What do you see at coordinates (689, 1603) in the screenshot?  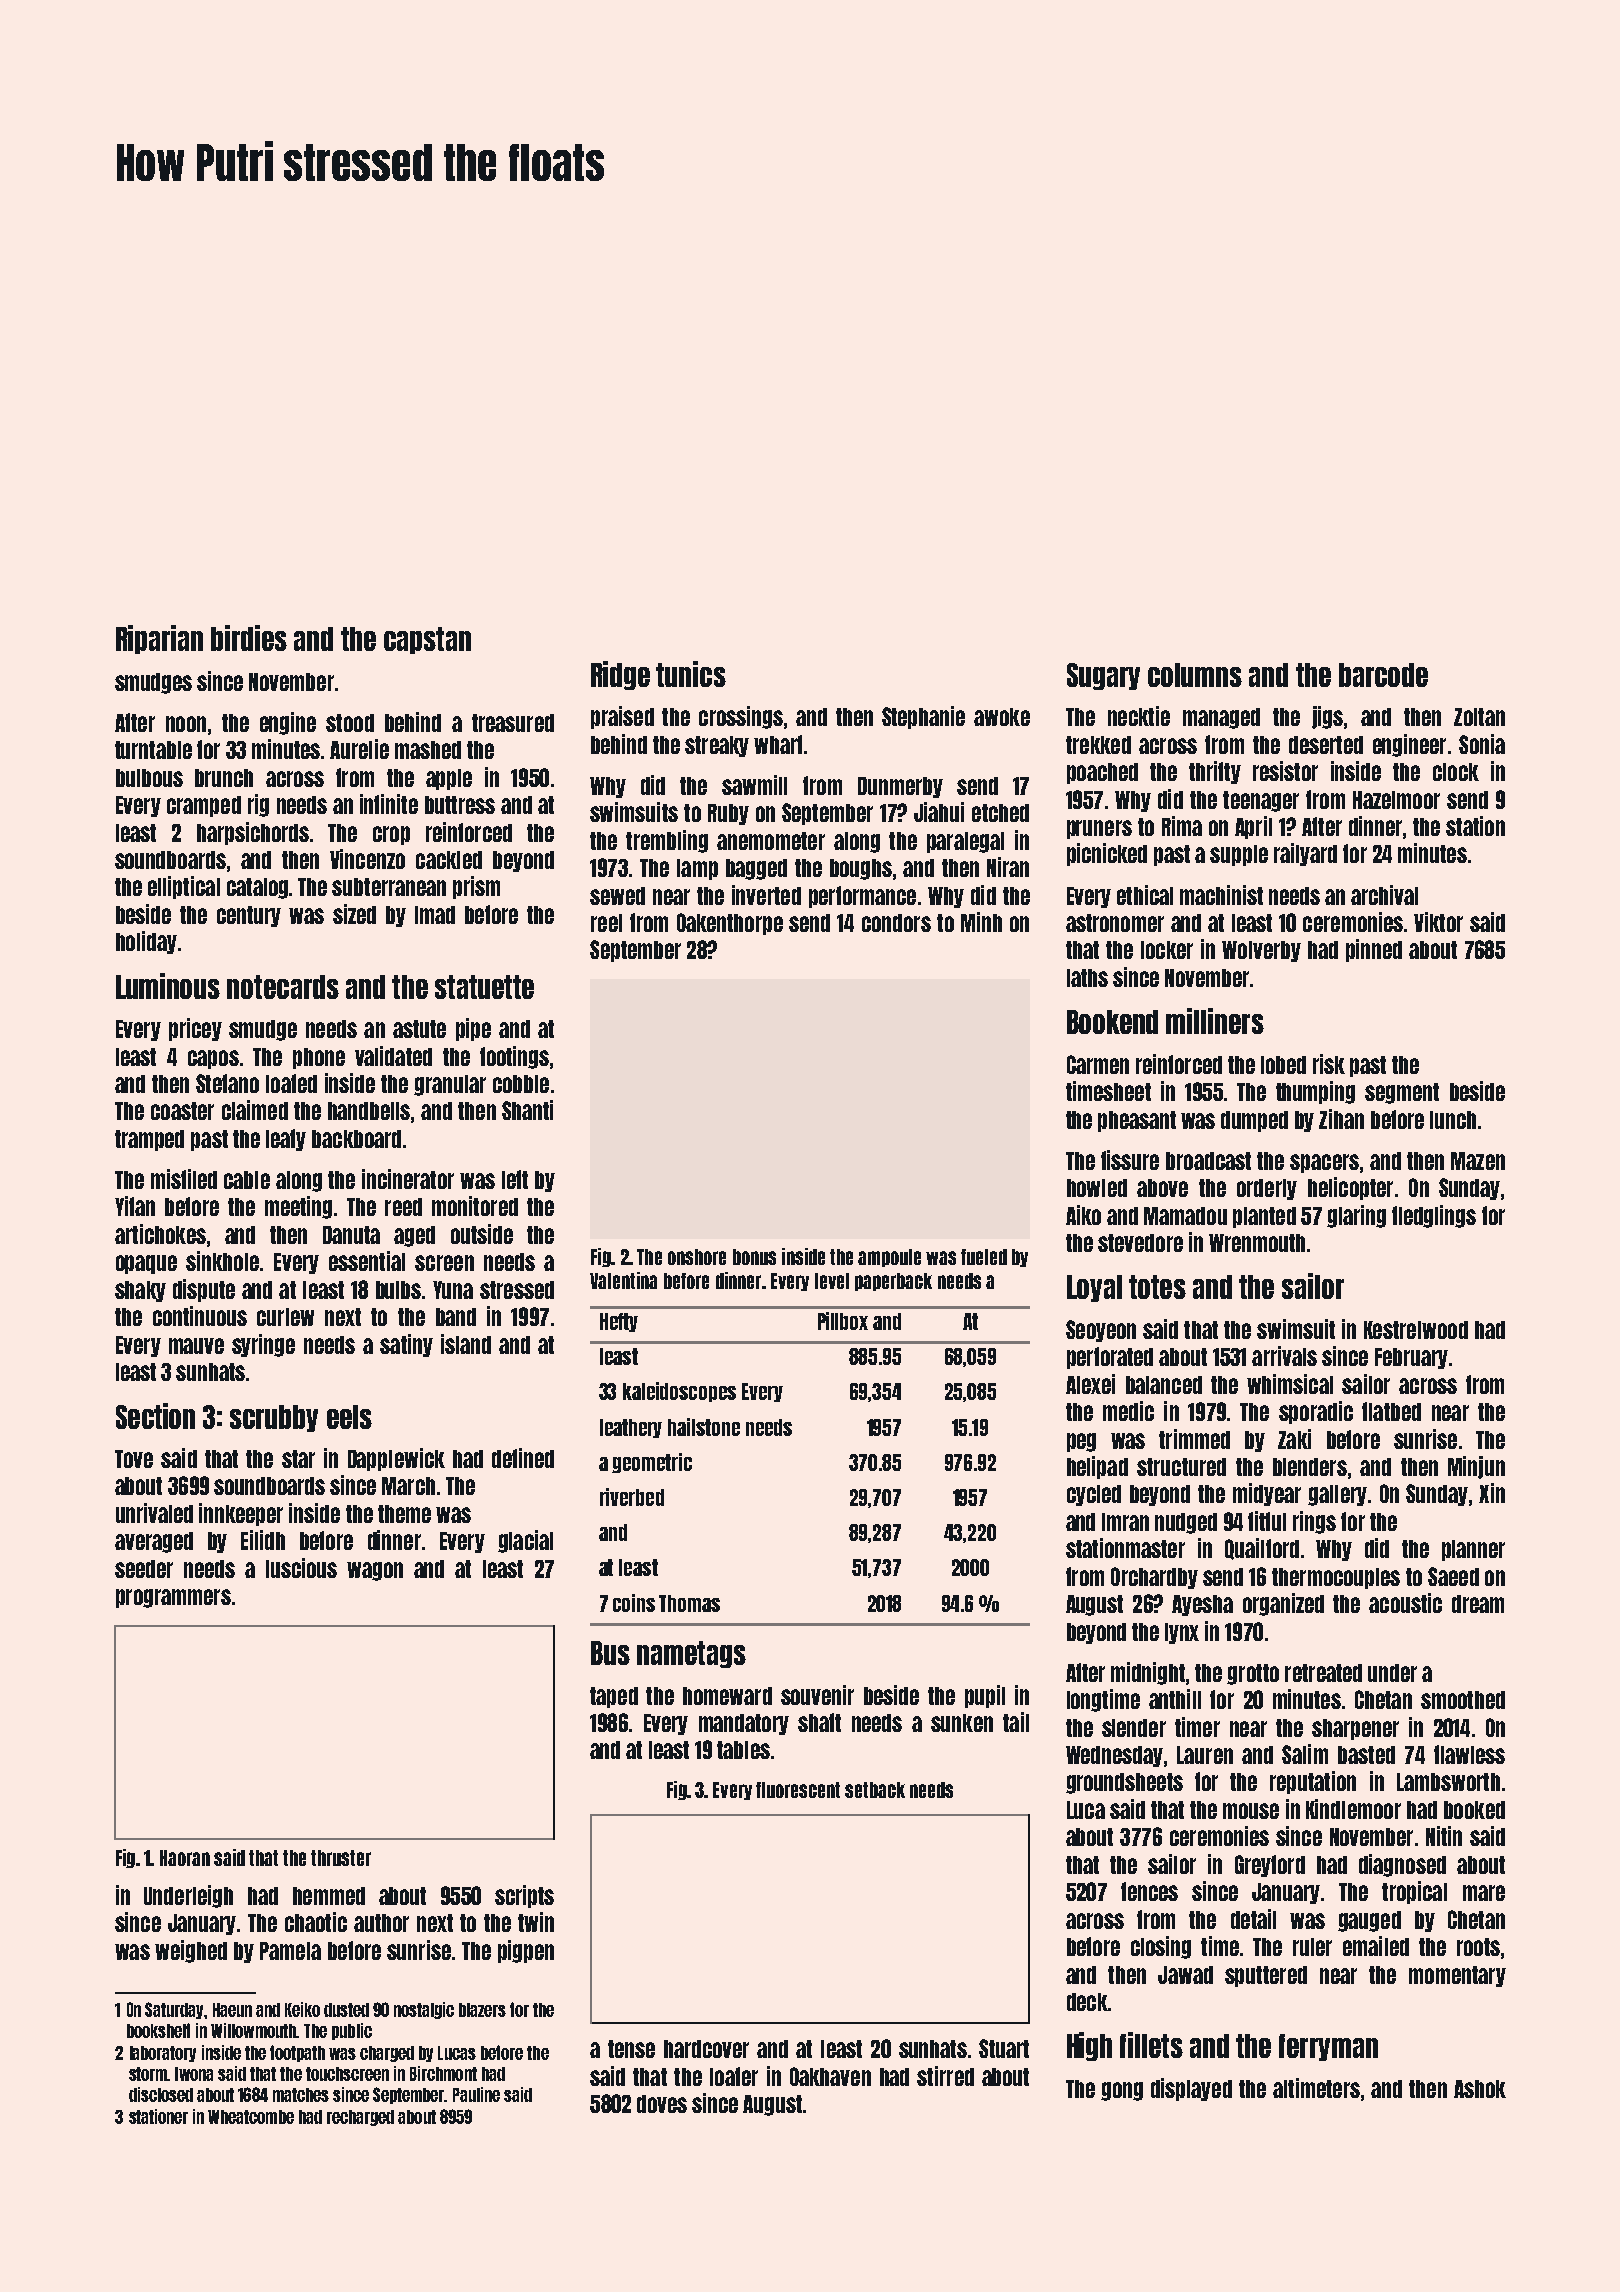 I see `Thomas` at bounding box center [689, 1603].
